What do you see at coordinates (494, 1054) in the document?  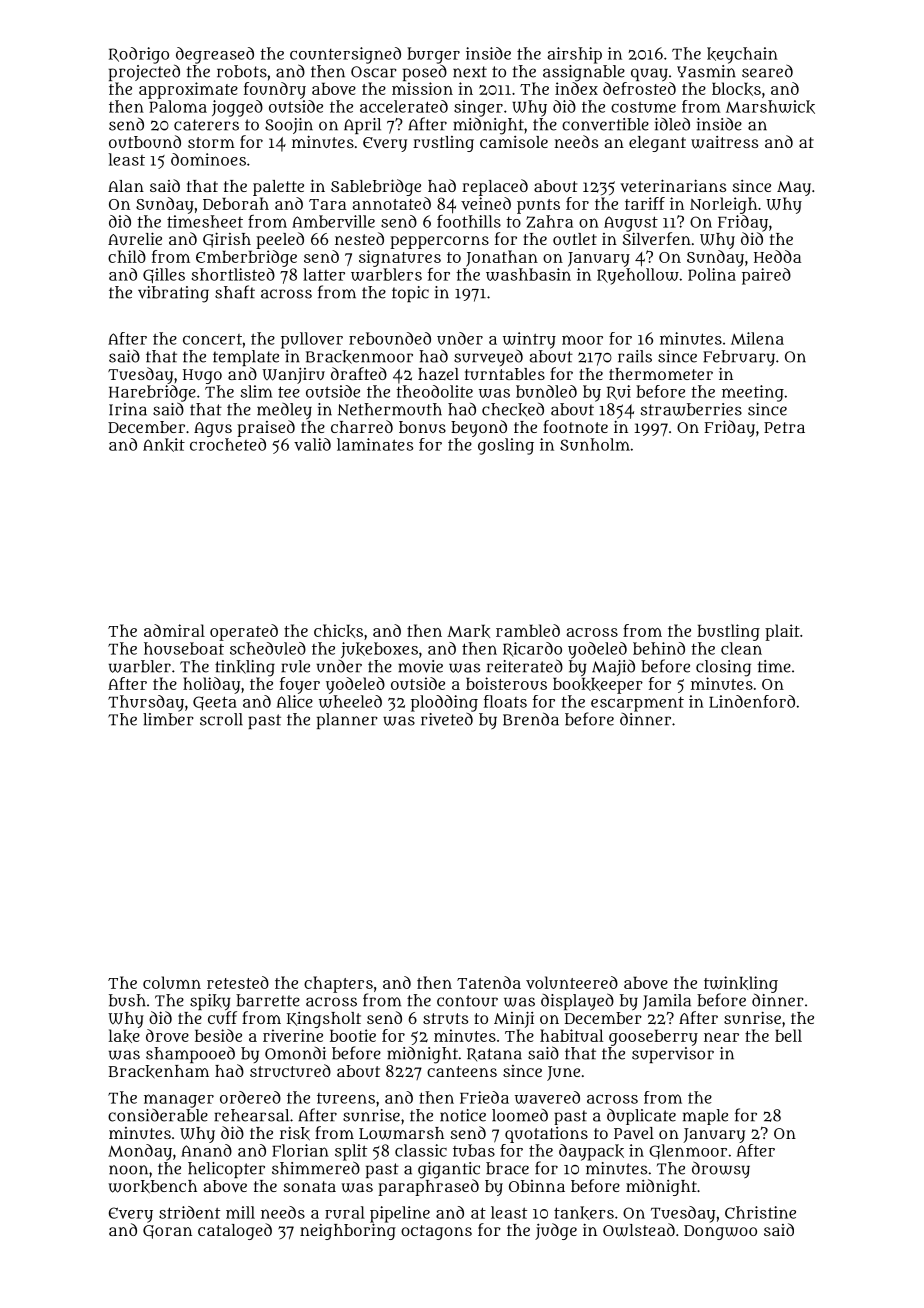 I see `Ratana` at bounding box center [494, 1054].
